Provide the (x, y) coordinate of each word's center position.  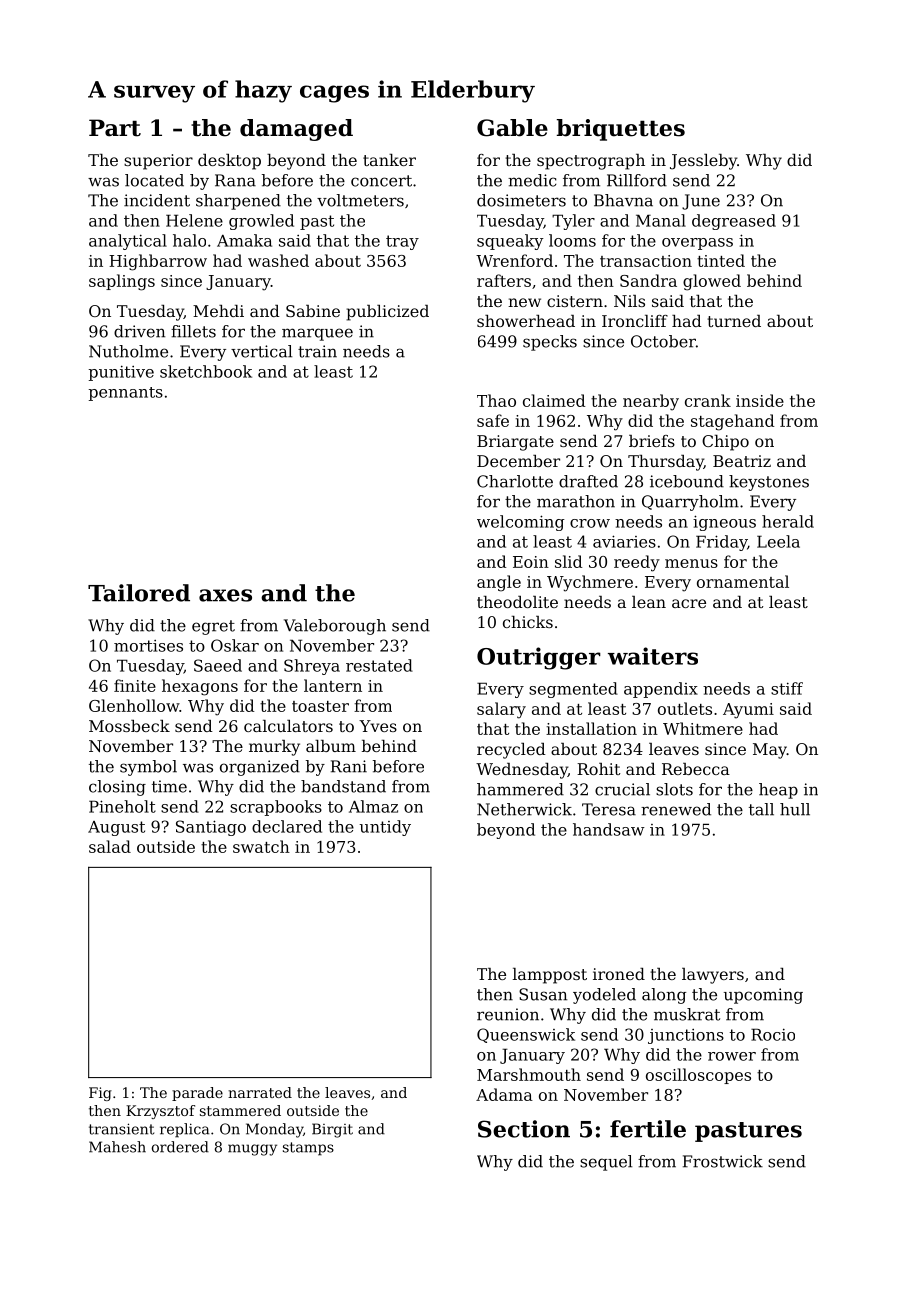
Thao (496, 400)
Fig (100, 1094)
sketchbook (206, 371)
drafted (588, 481)
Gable (512, 128)
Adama (504, 1094)
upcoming (763, 996)
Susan (543, 994)
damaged (296, 130)
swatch (261, 846)
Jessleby (703, 162)
